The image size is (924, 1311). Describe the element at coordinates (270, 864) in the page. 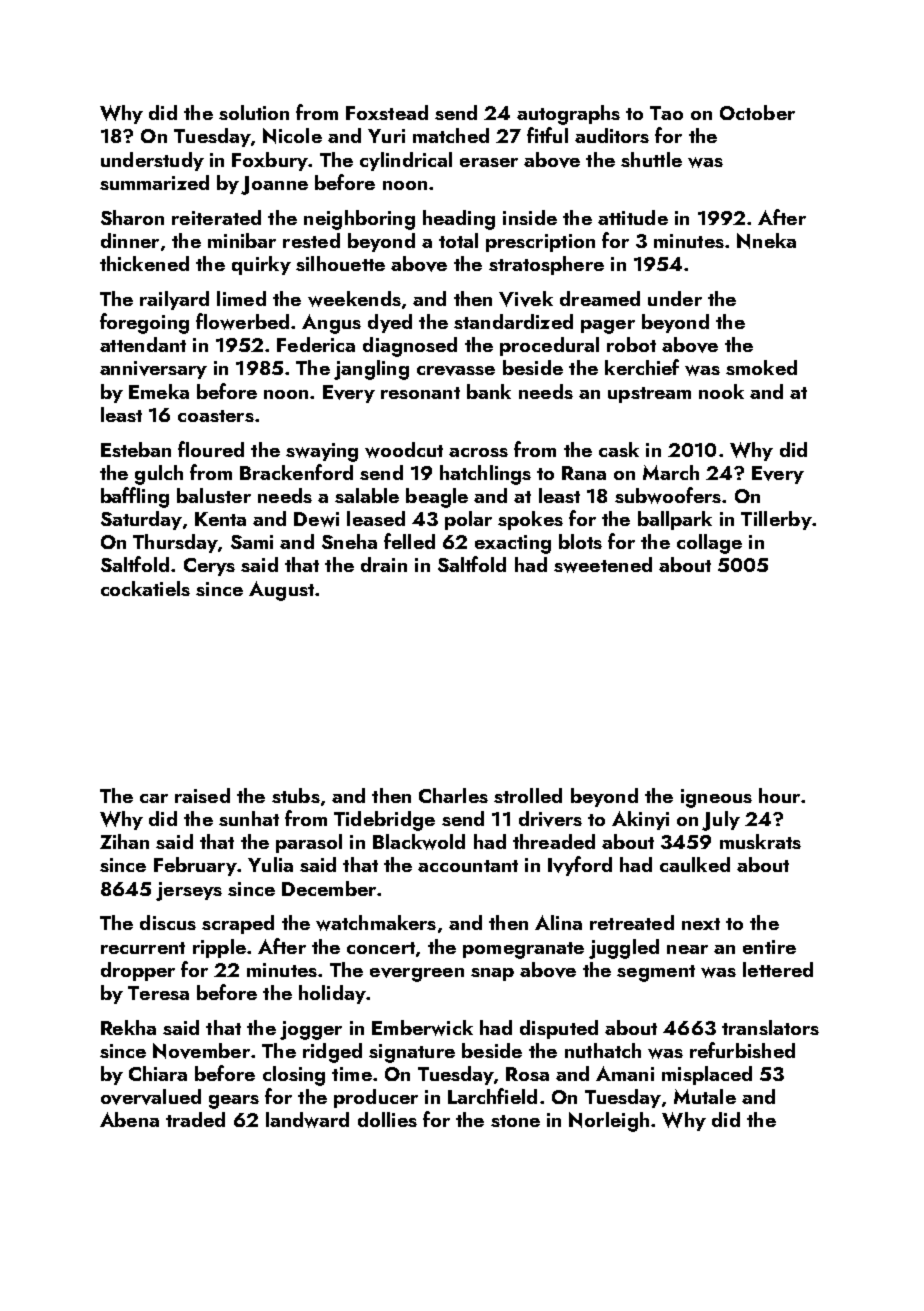

I see `Yulia` at that location.
